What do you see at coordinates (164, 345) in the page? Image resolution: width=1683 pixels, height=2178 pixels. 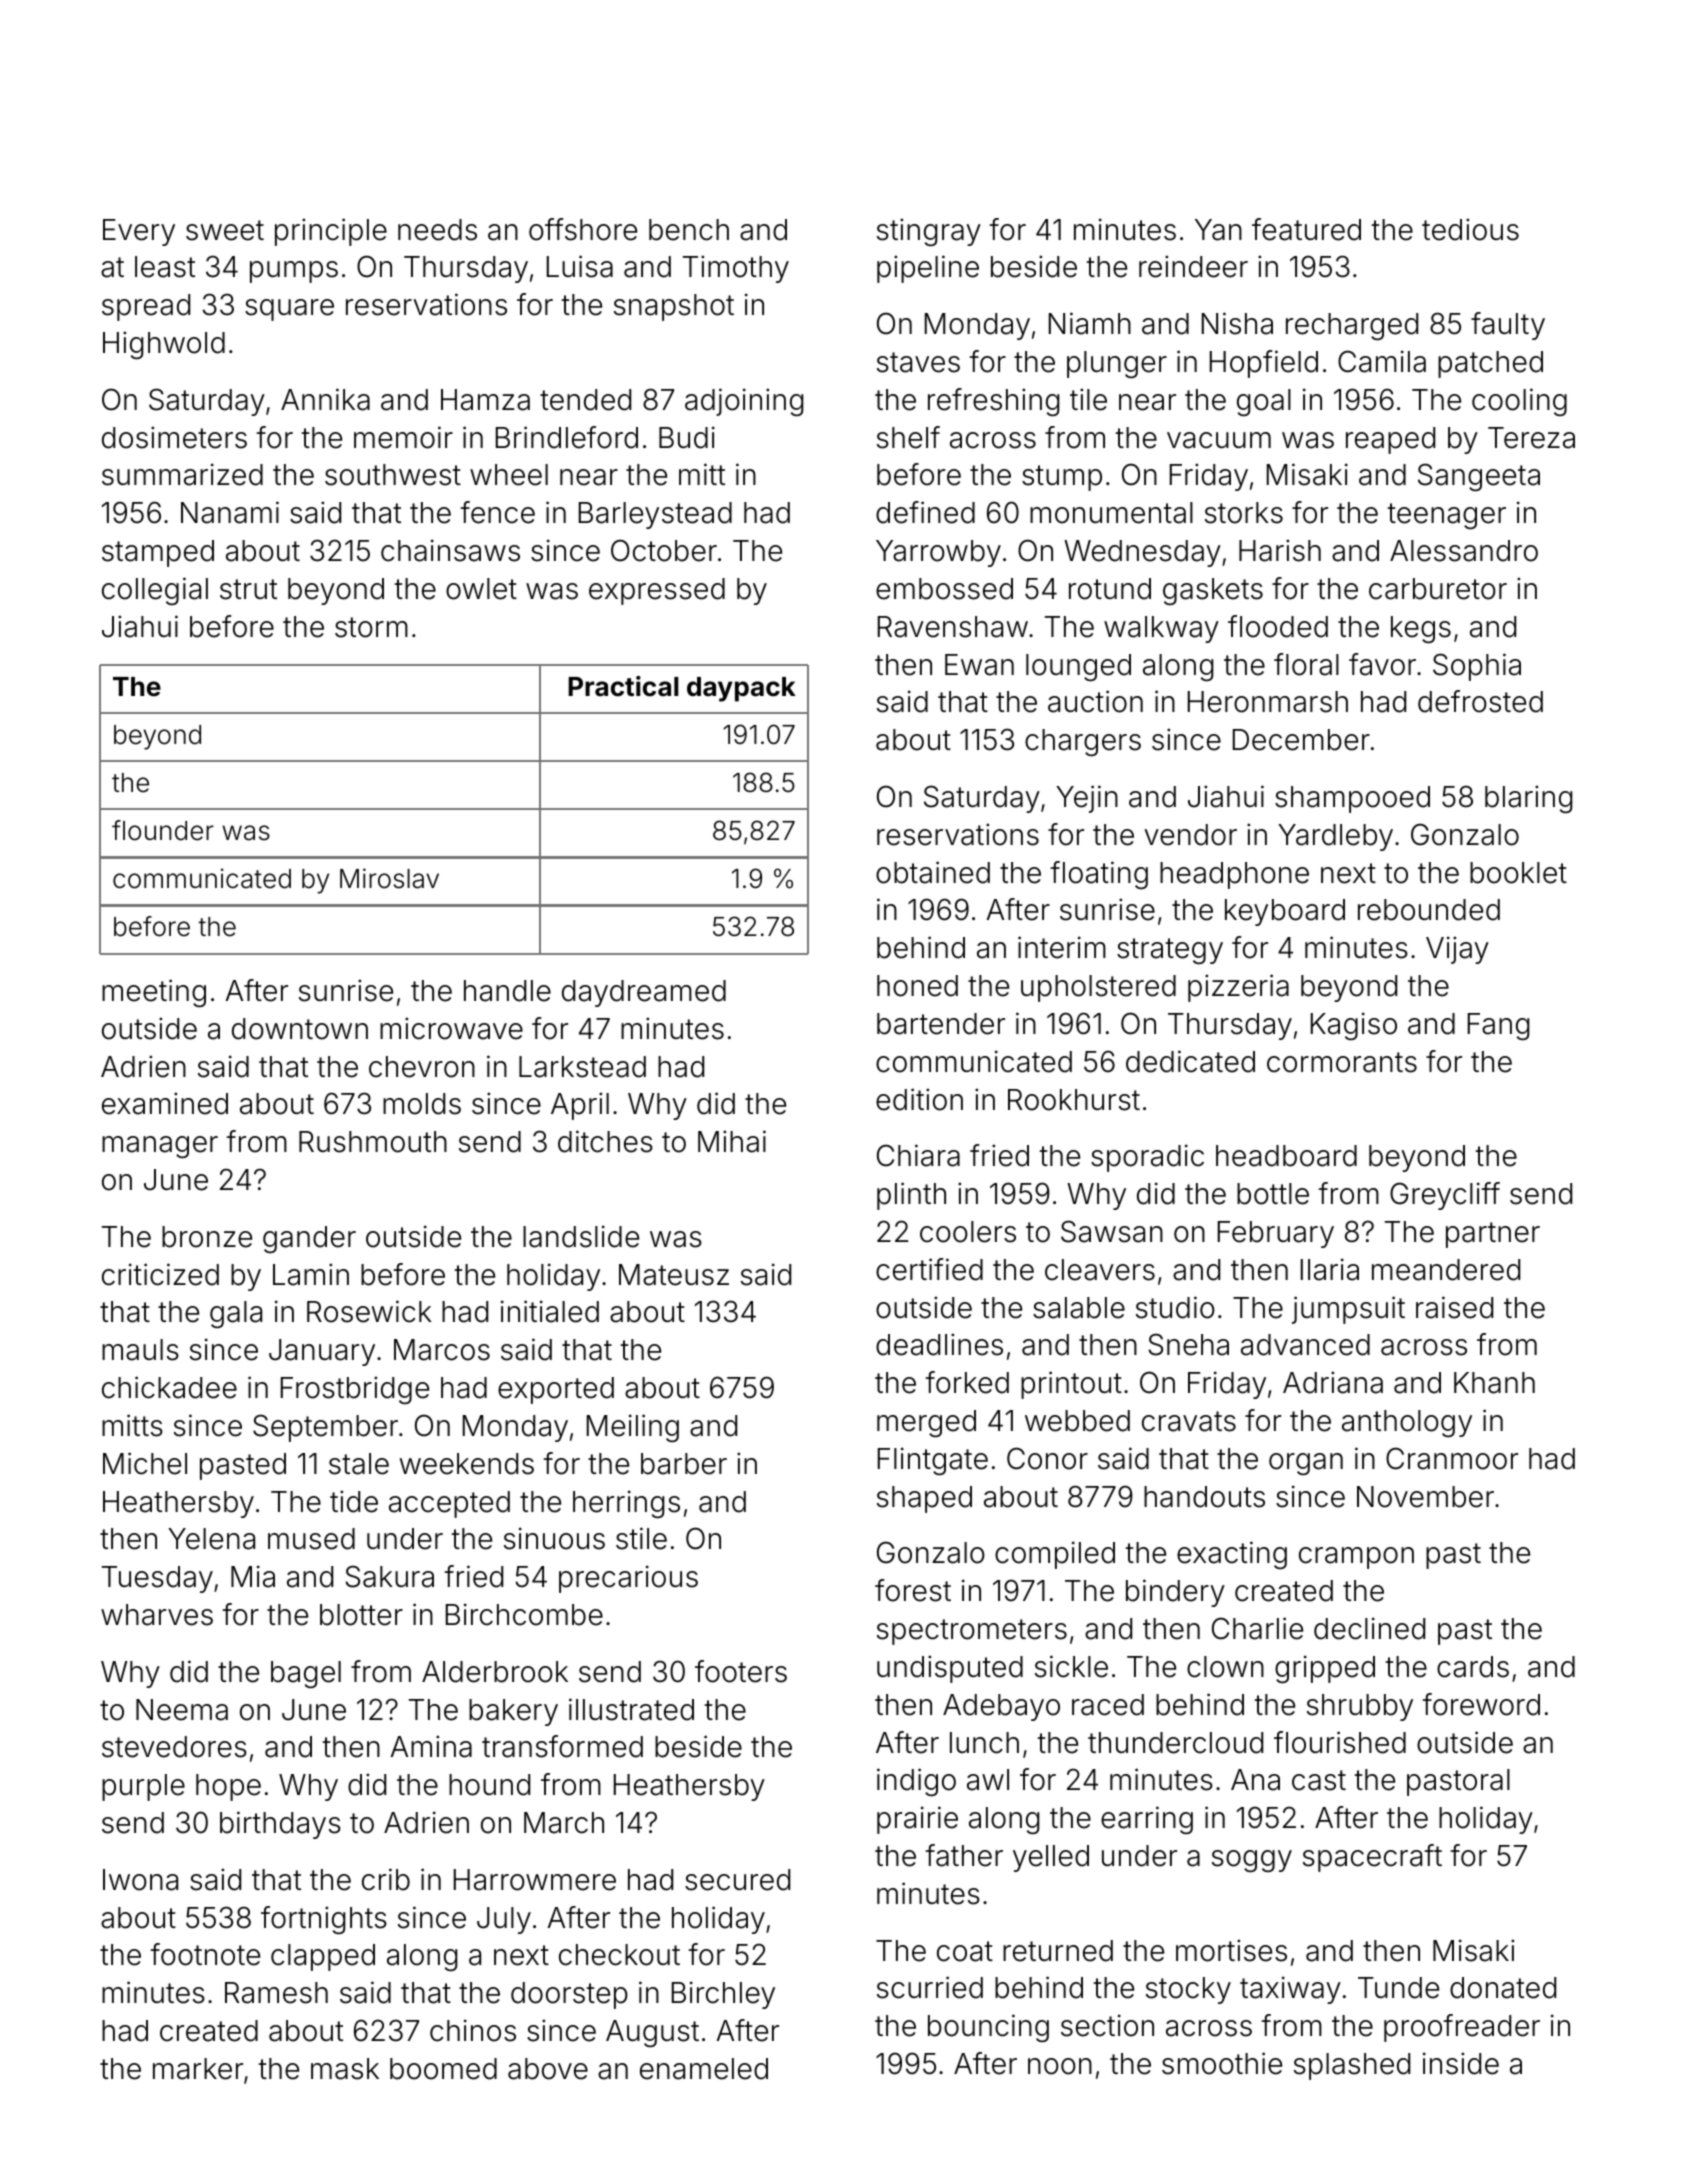 I see `Highwold` at bounding box center [164, 345].
